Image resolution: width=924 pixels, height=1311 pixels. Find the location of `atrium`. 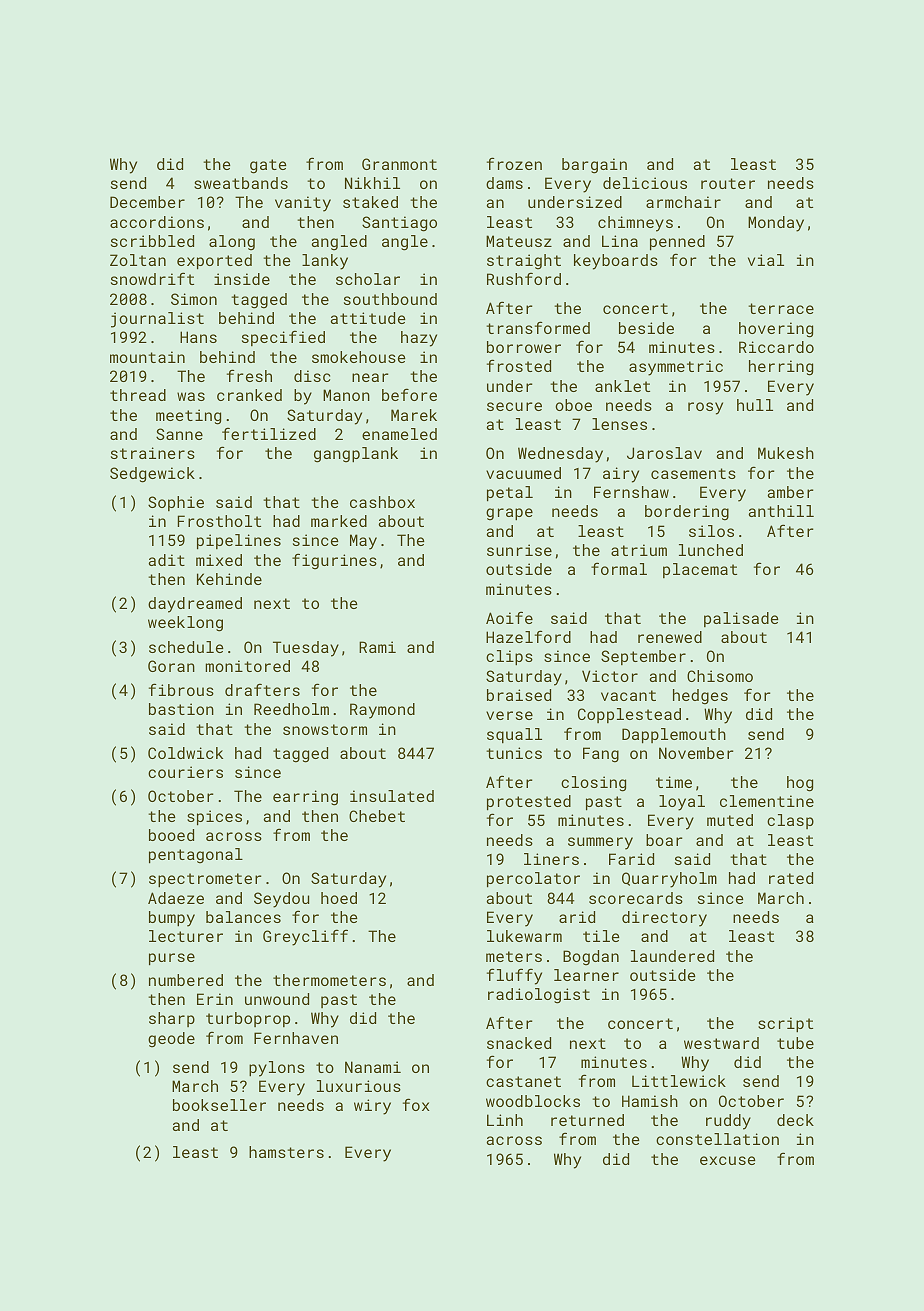

atrium is located at coordinates (639, 550).
